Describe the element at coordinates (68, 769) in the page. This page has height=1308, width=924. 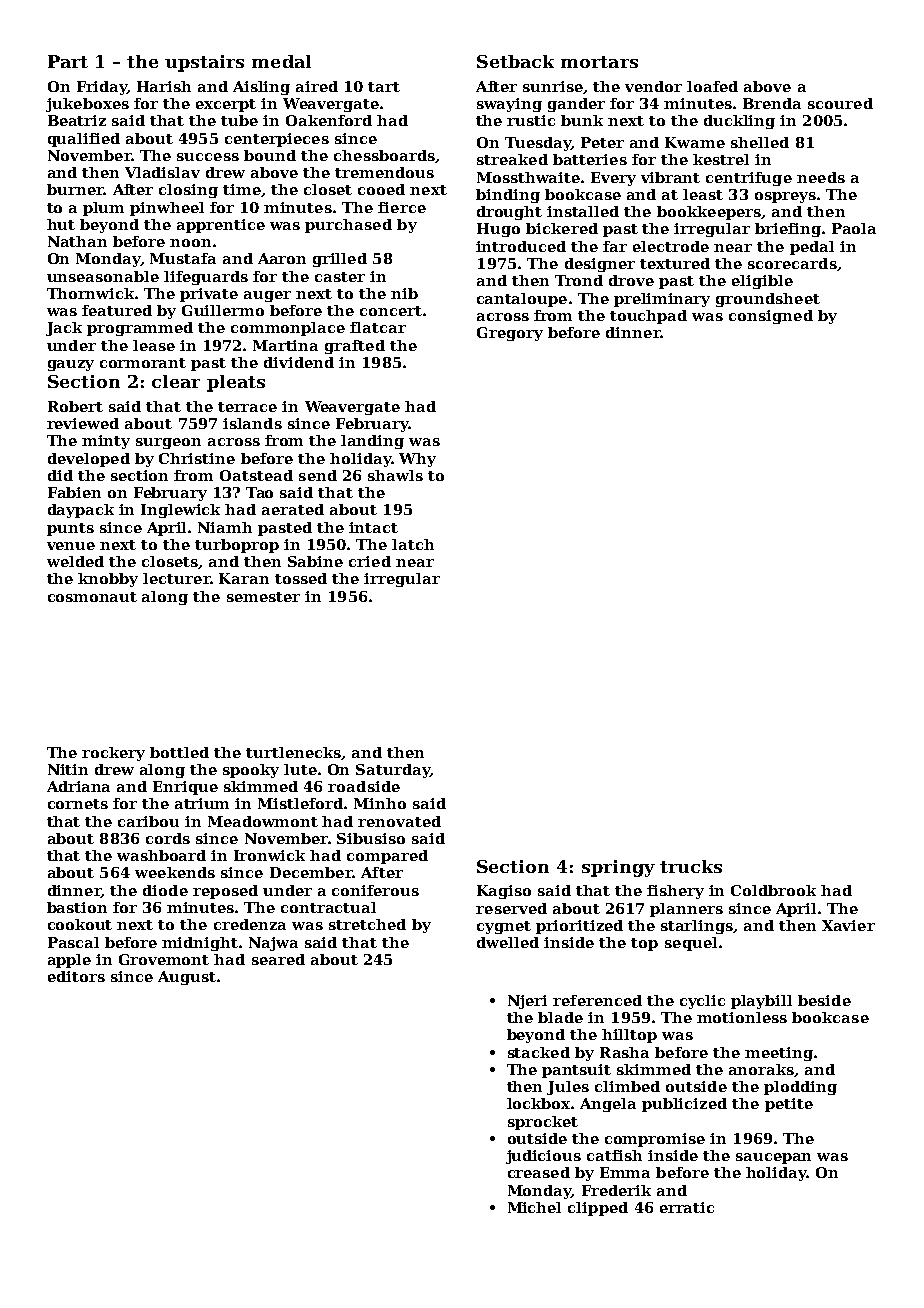
I see `Nitin` at that location.
